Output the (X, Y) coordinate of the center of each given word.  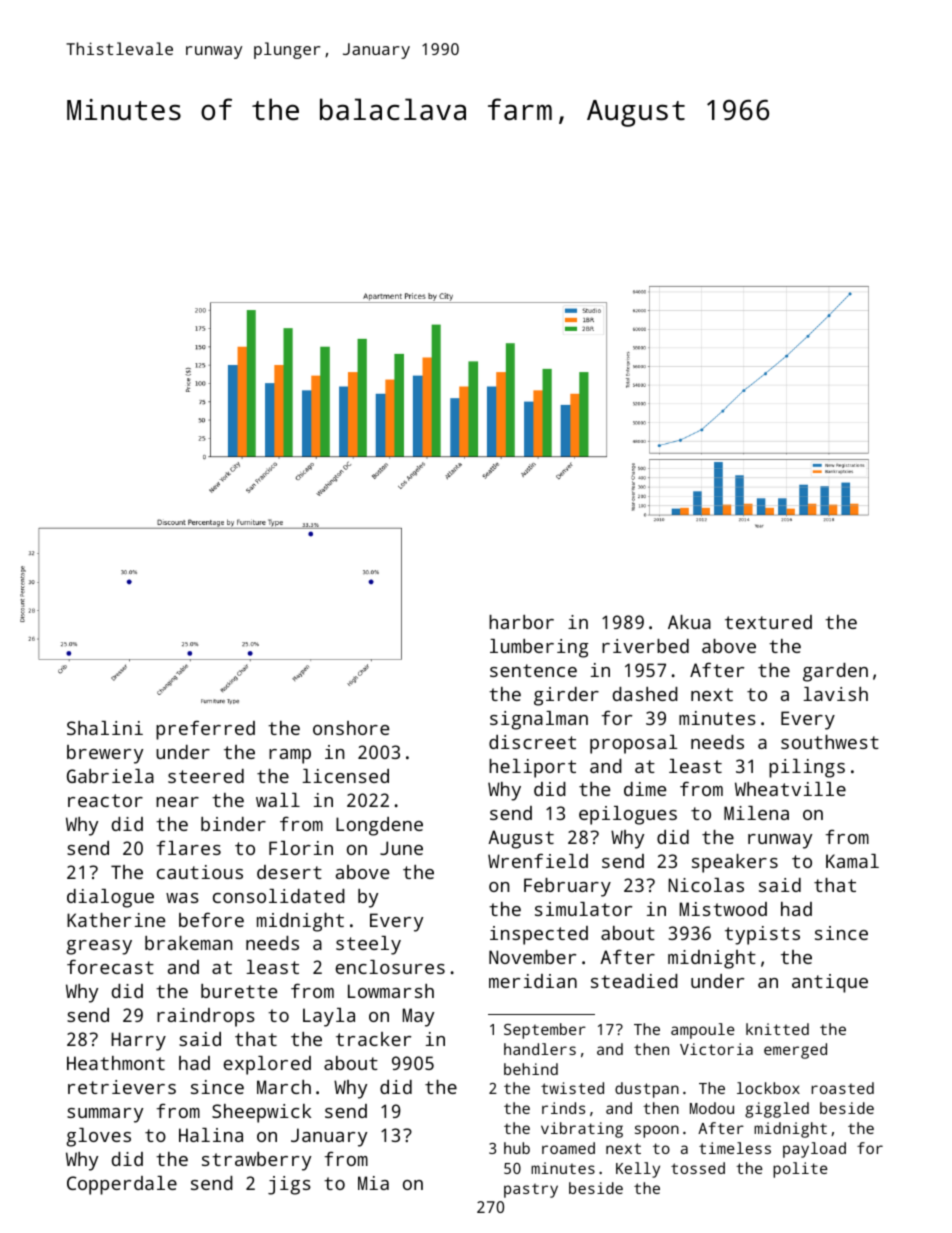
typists (762, 935)
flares (188, 847)
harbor (521, 622)
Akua (689, 622)
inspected (539, 935)
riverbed (645, 646)
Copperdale (122, 1185)
